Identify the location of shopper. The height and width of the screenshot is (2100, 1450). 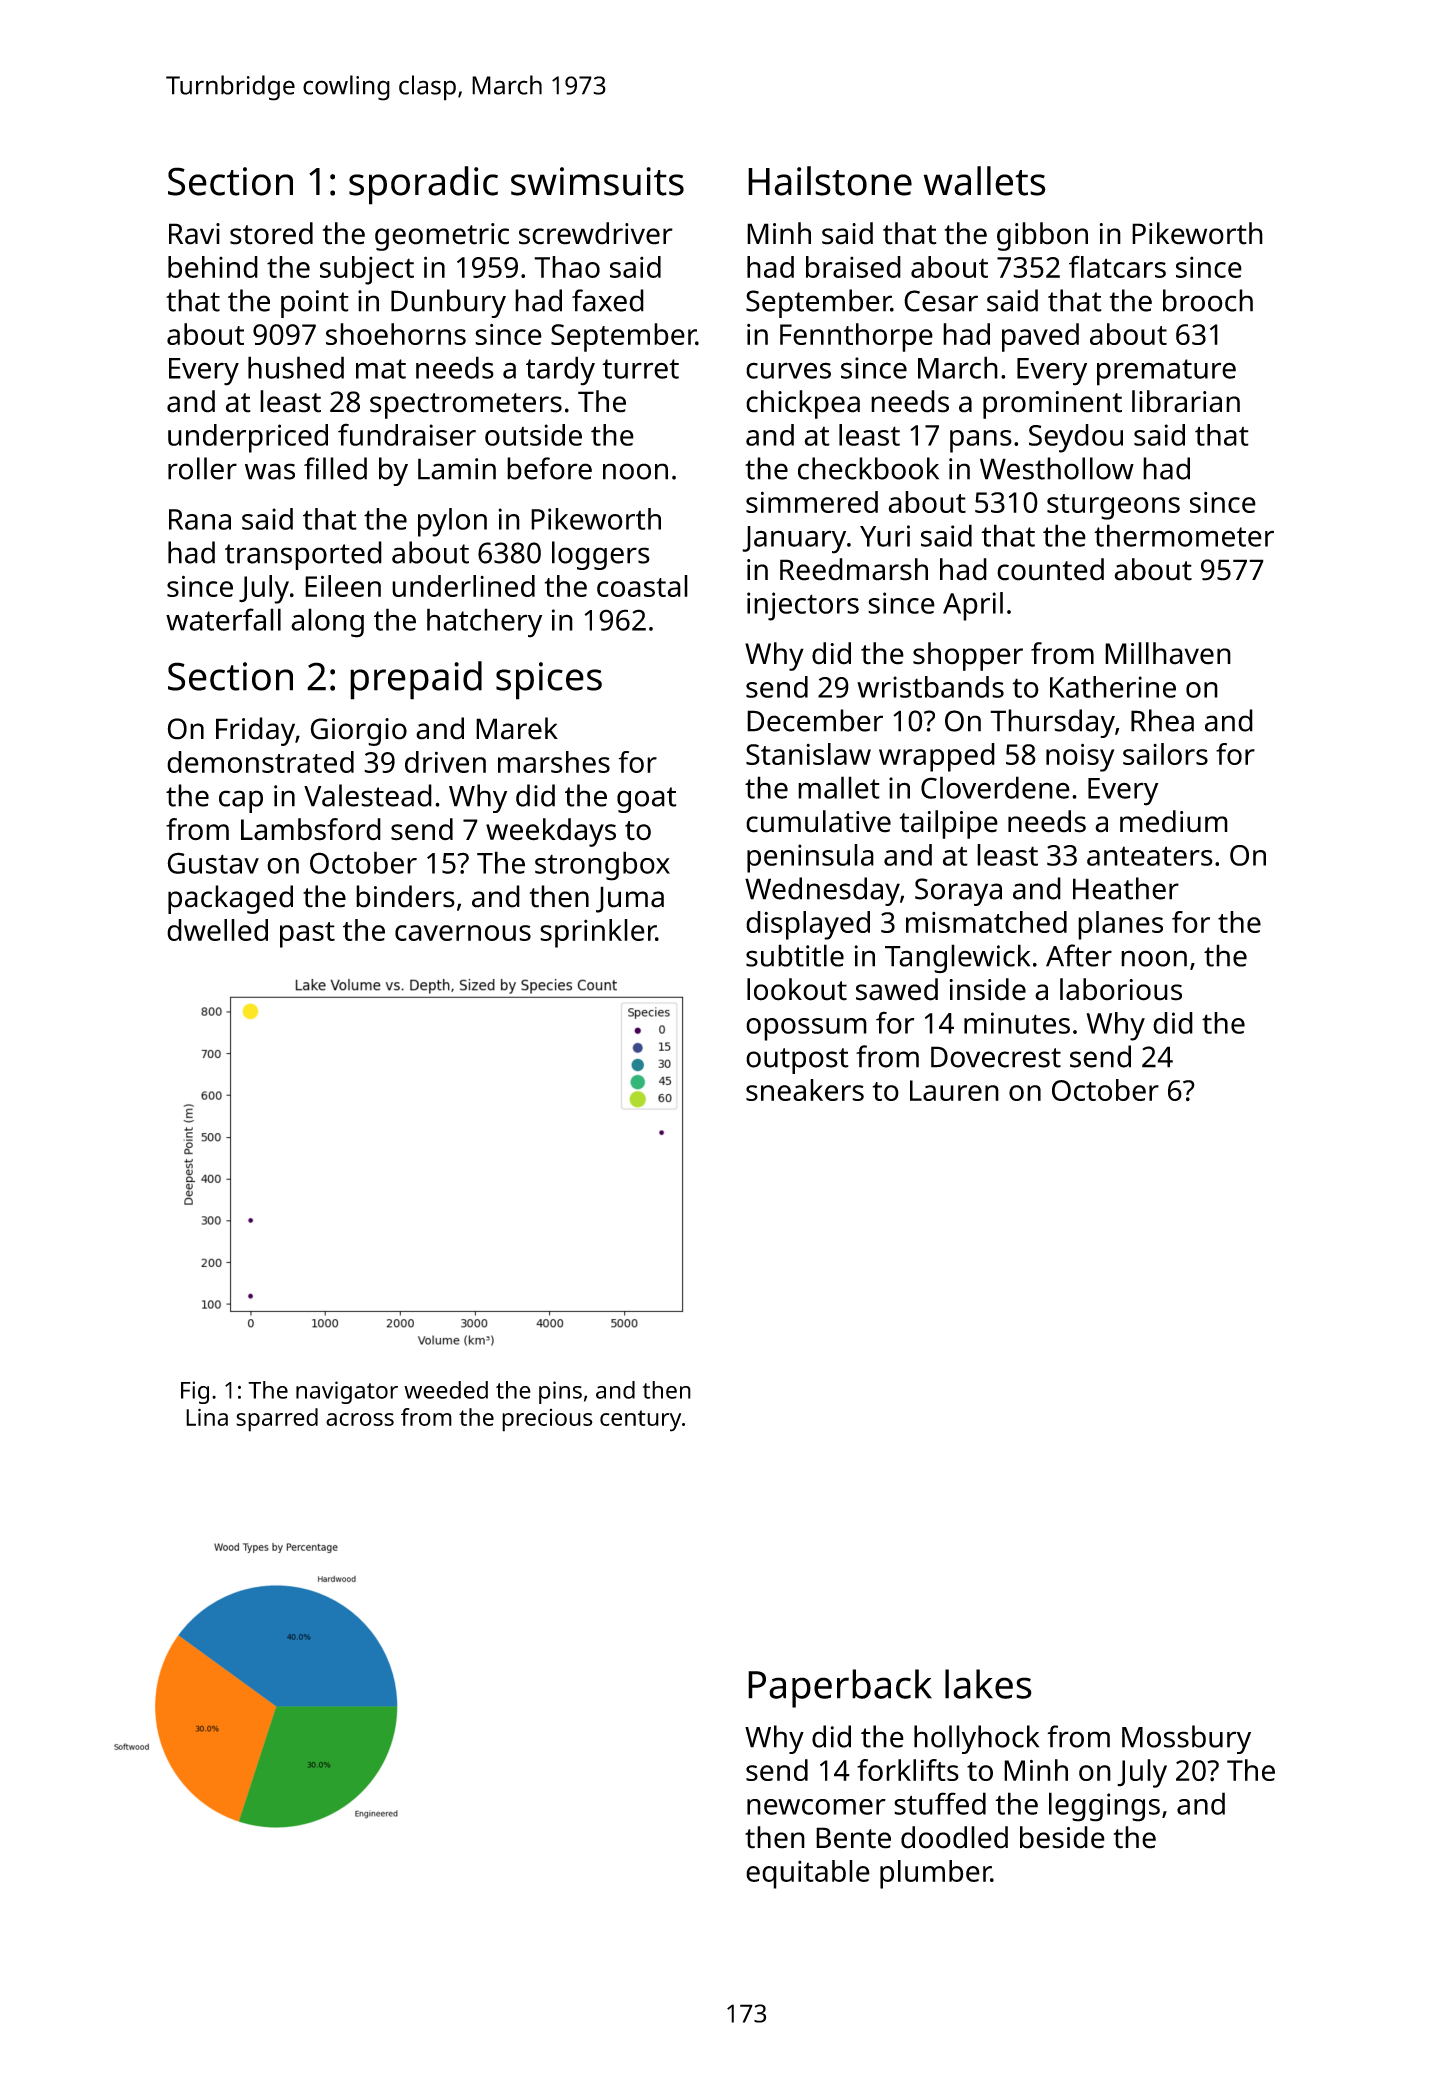
(968, 656).
